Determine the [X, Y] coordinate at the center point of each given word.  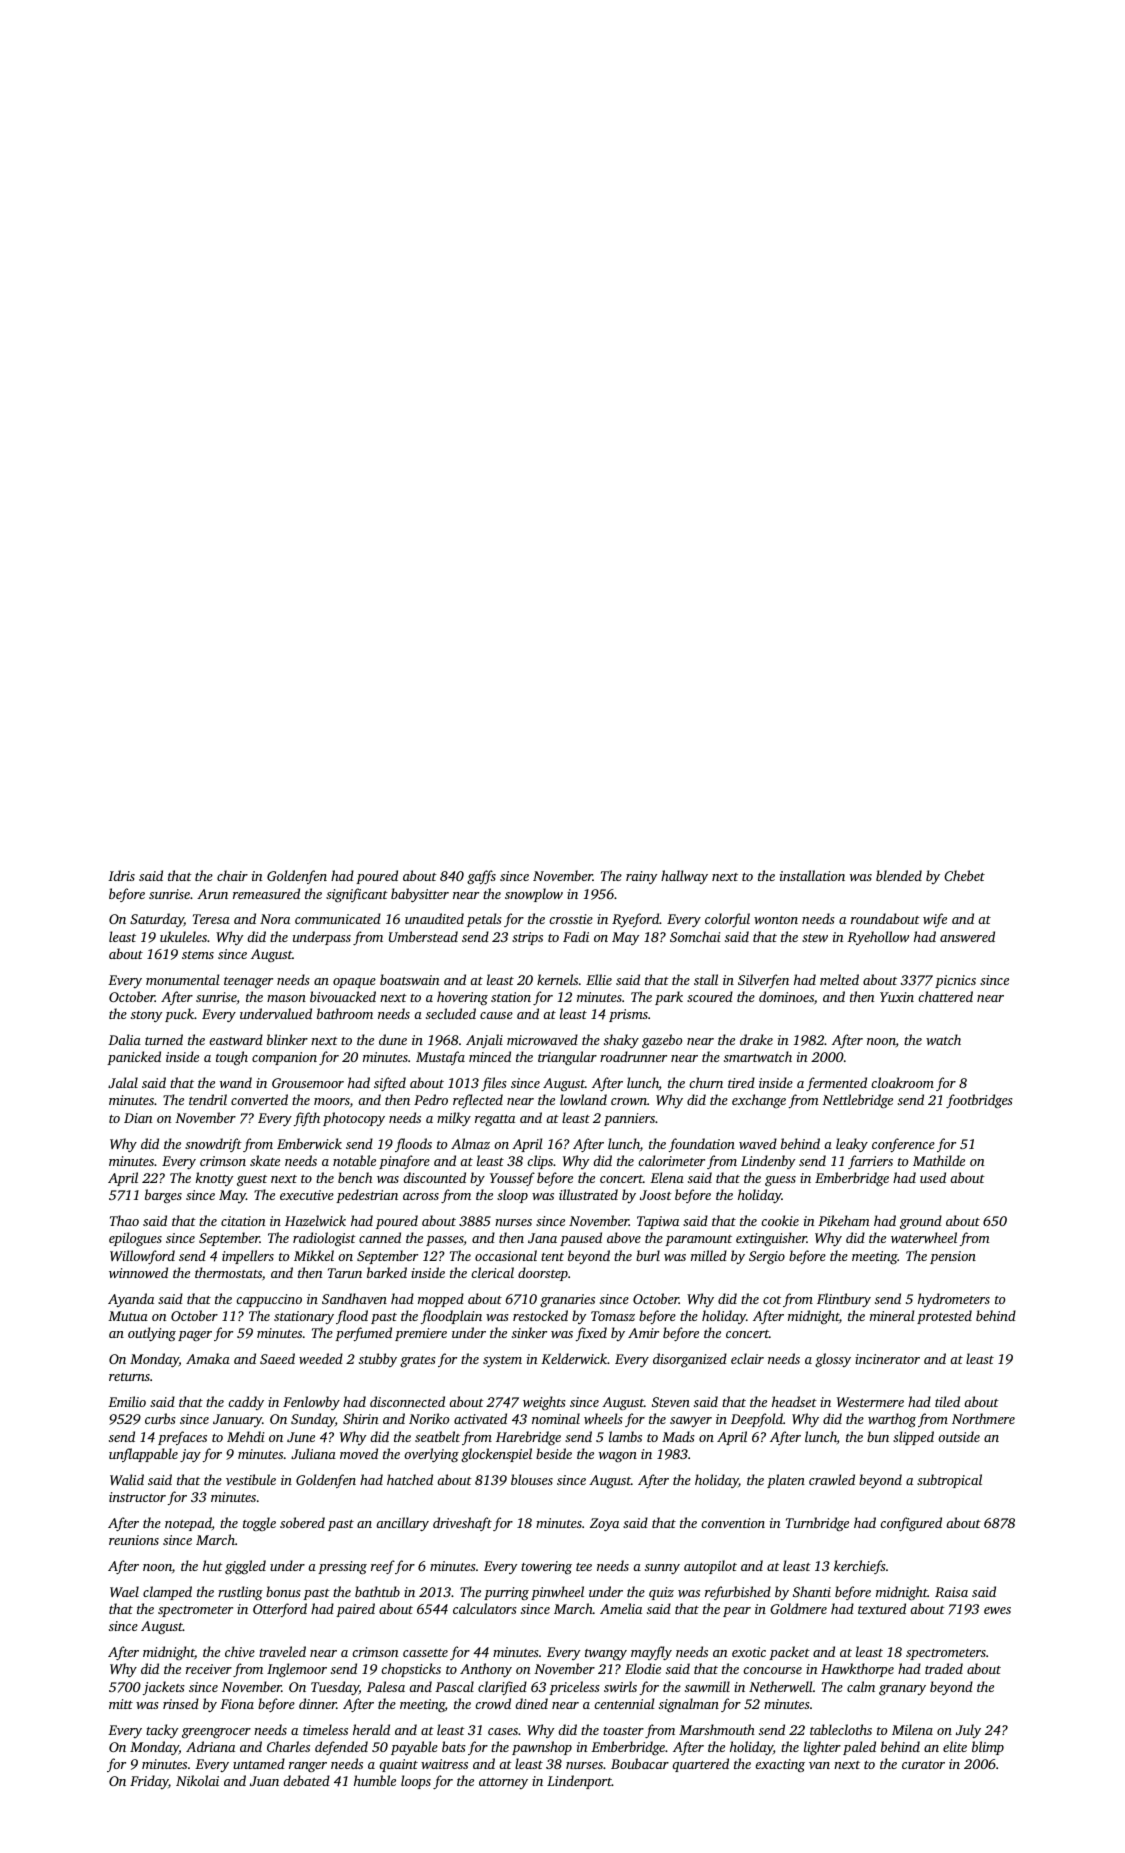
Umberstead [423, 936]
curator [923, 1765]
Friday [149, 1782]
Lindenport [579, 1782]
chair [232, 875]
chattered [945, 996]
